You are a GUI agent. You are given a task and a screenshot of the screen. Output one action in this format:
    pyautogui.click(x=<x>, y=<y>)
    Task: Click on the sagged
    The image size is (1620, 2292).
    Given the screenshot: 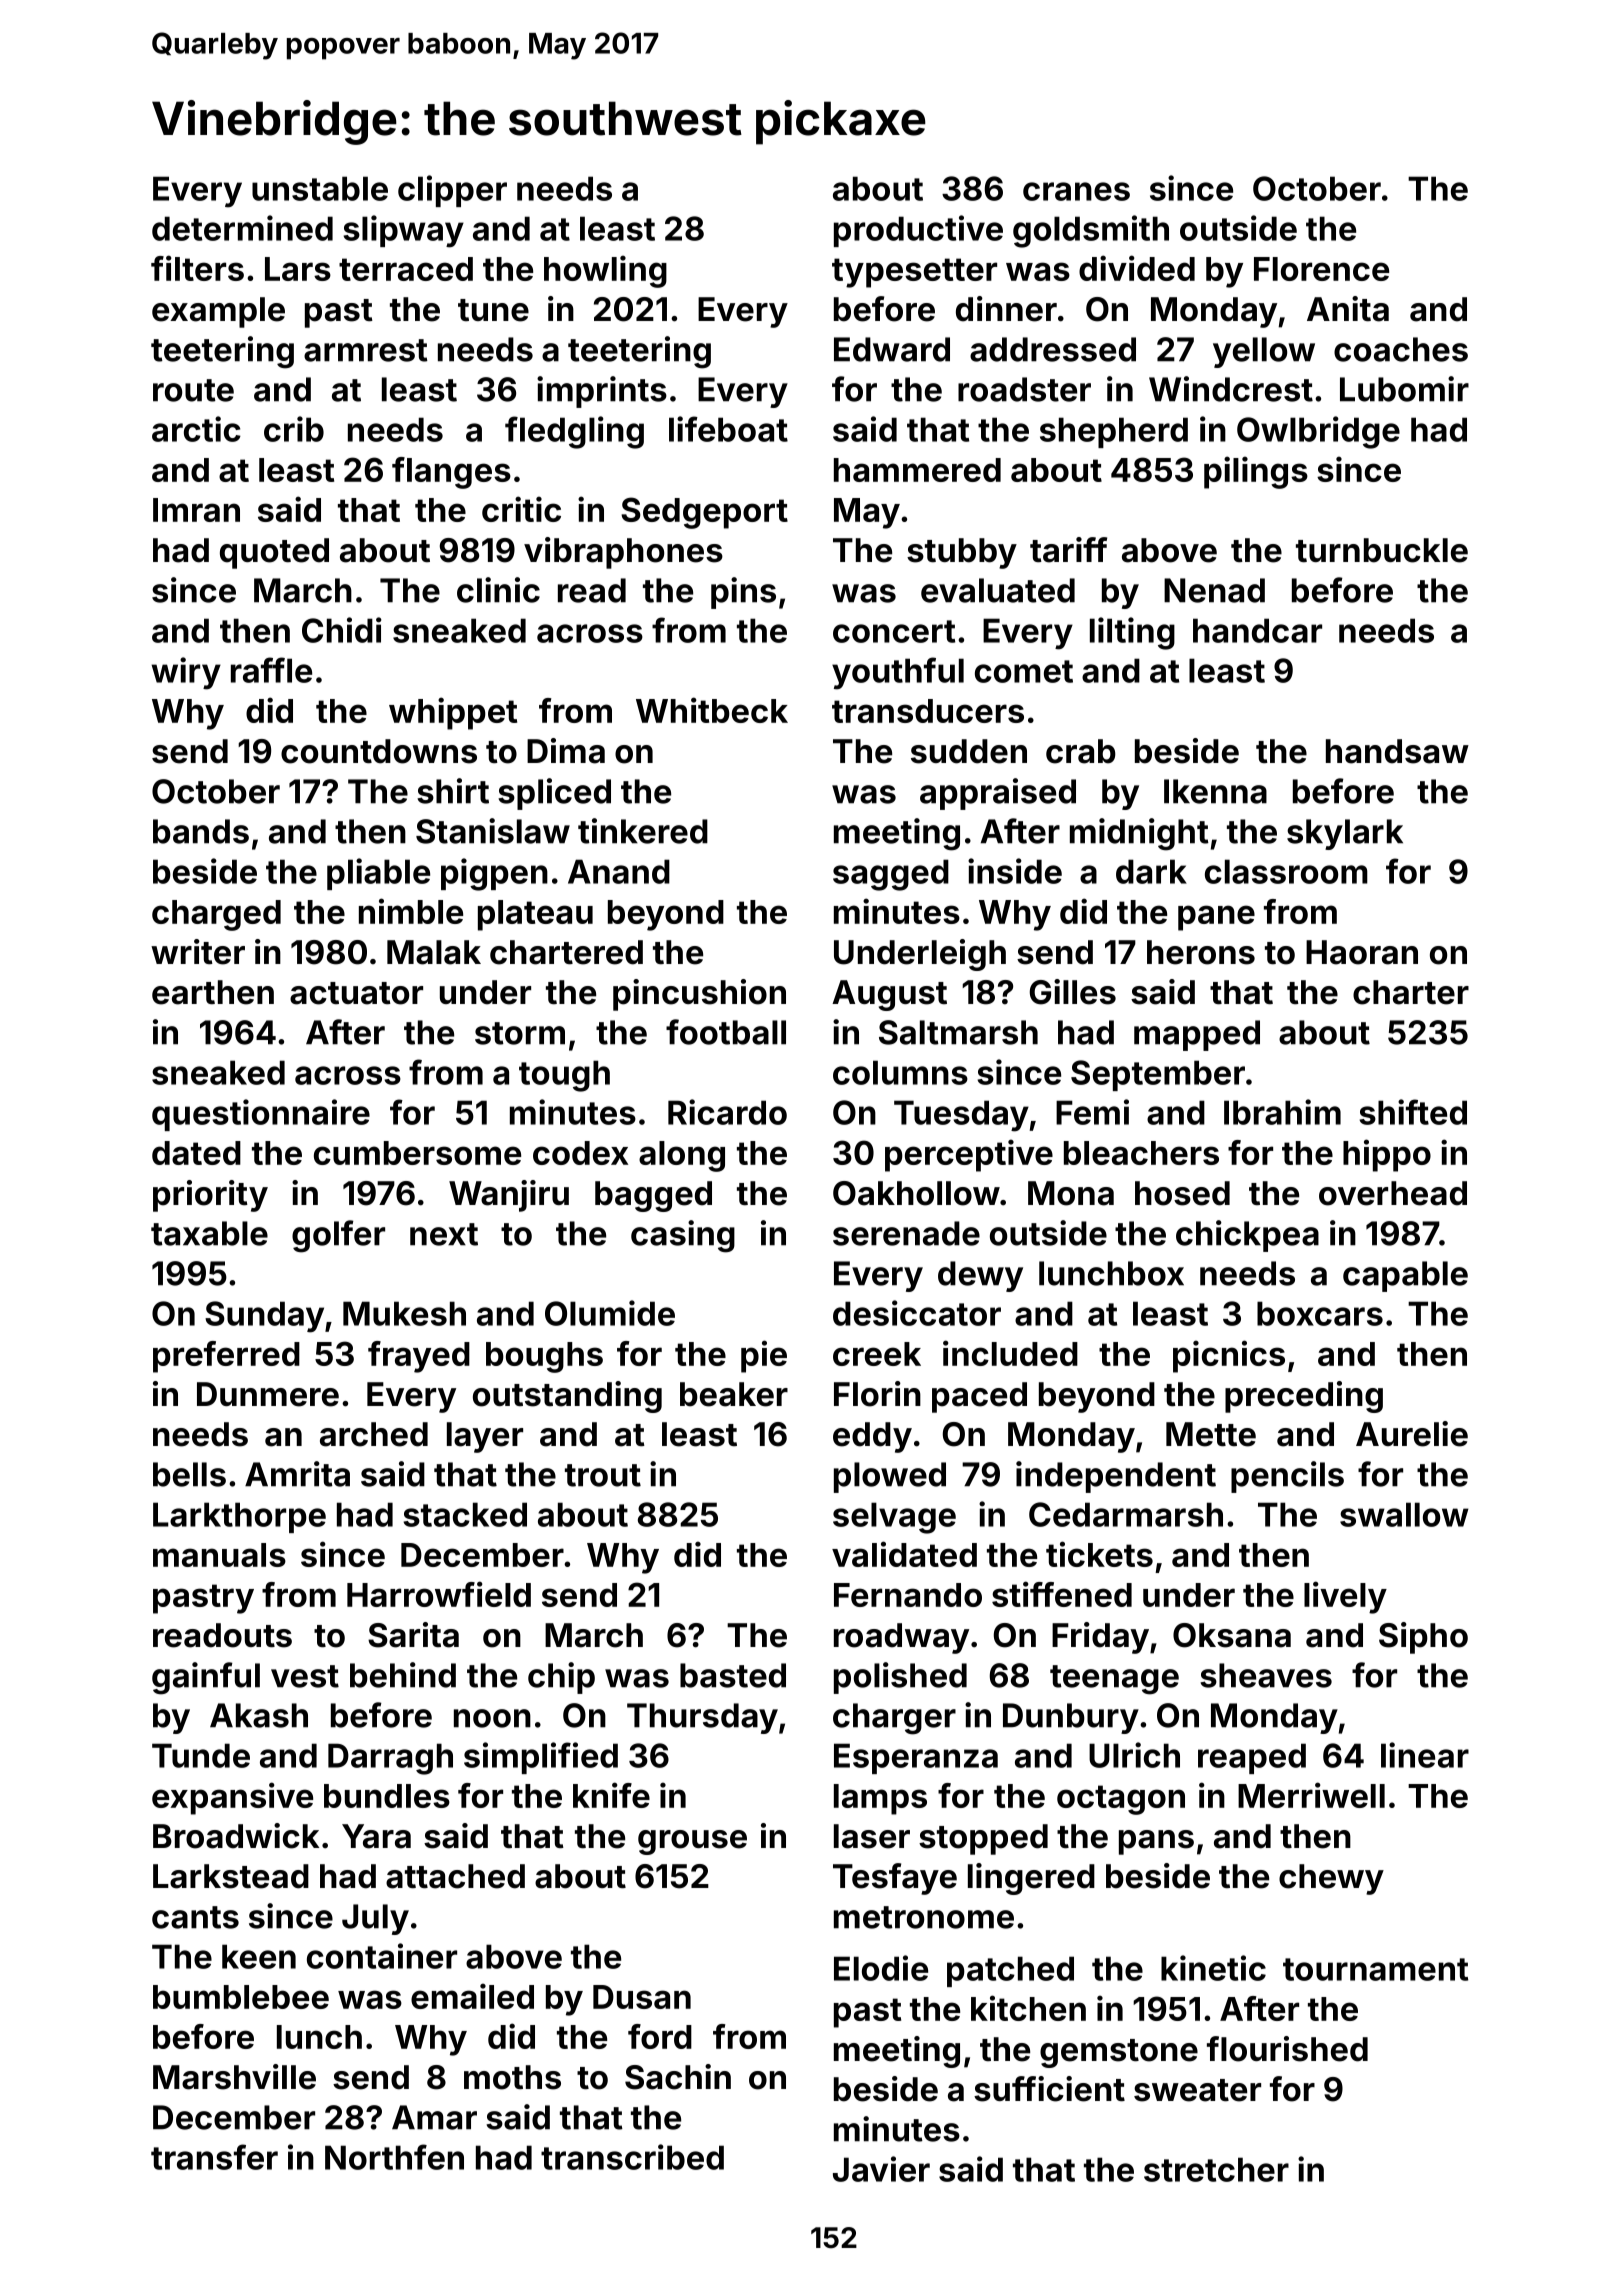 What is the action you would take?
    pyautogui.click(x=891, y=875)
